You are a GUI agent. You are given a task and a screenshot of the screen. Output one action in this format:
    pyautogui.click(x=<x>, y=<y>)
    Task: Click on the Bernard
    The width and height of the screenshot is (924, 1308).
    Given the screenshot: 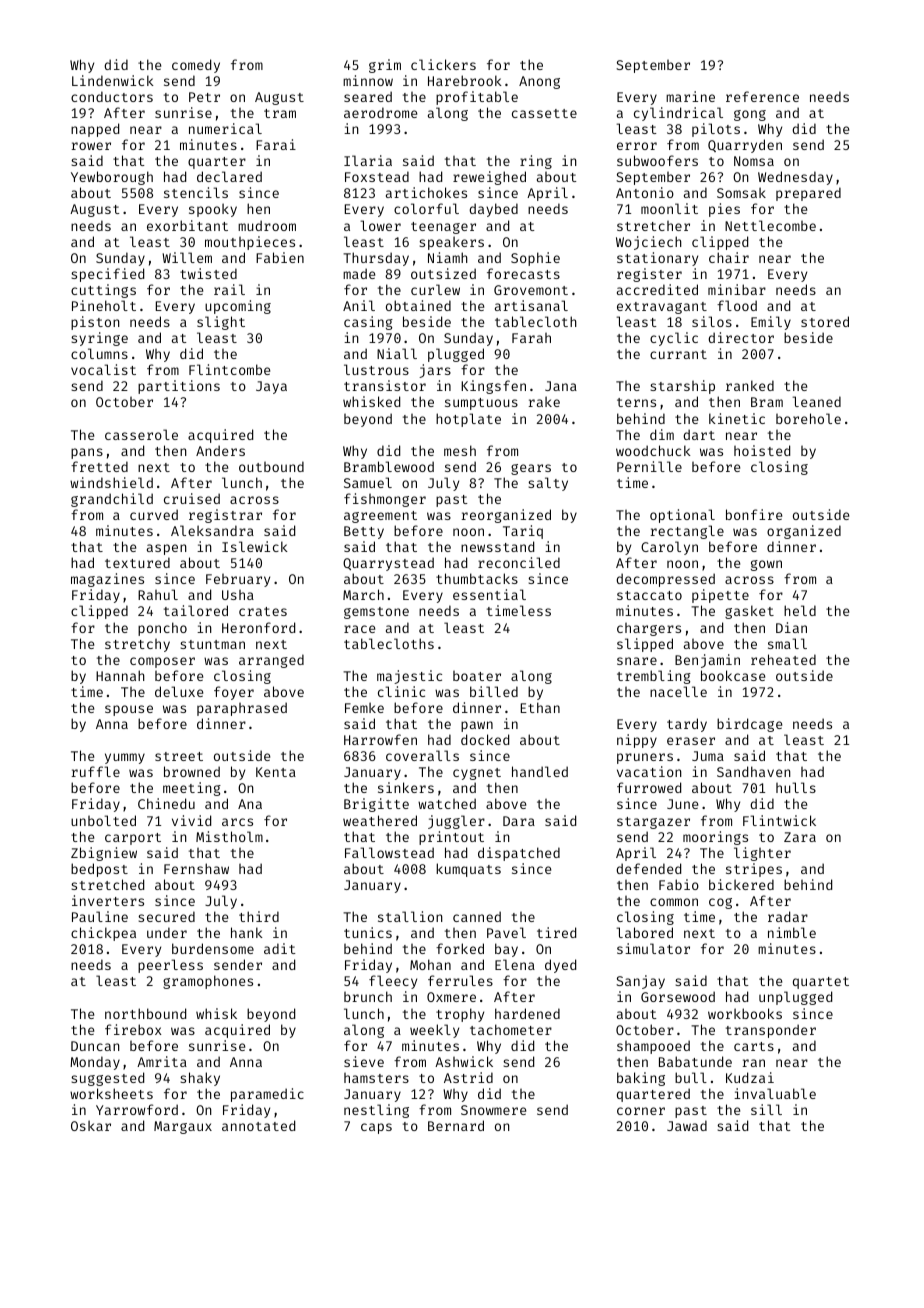 What is the action you would take?
    pyautogui.click(x=456, y=1125)
